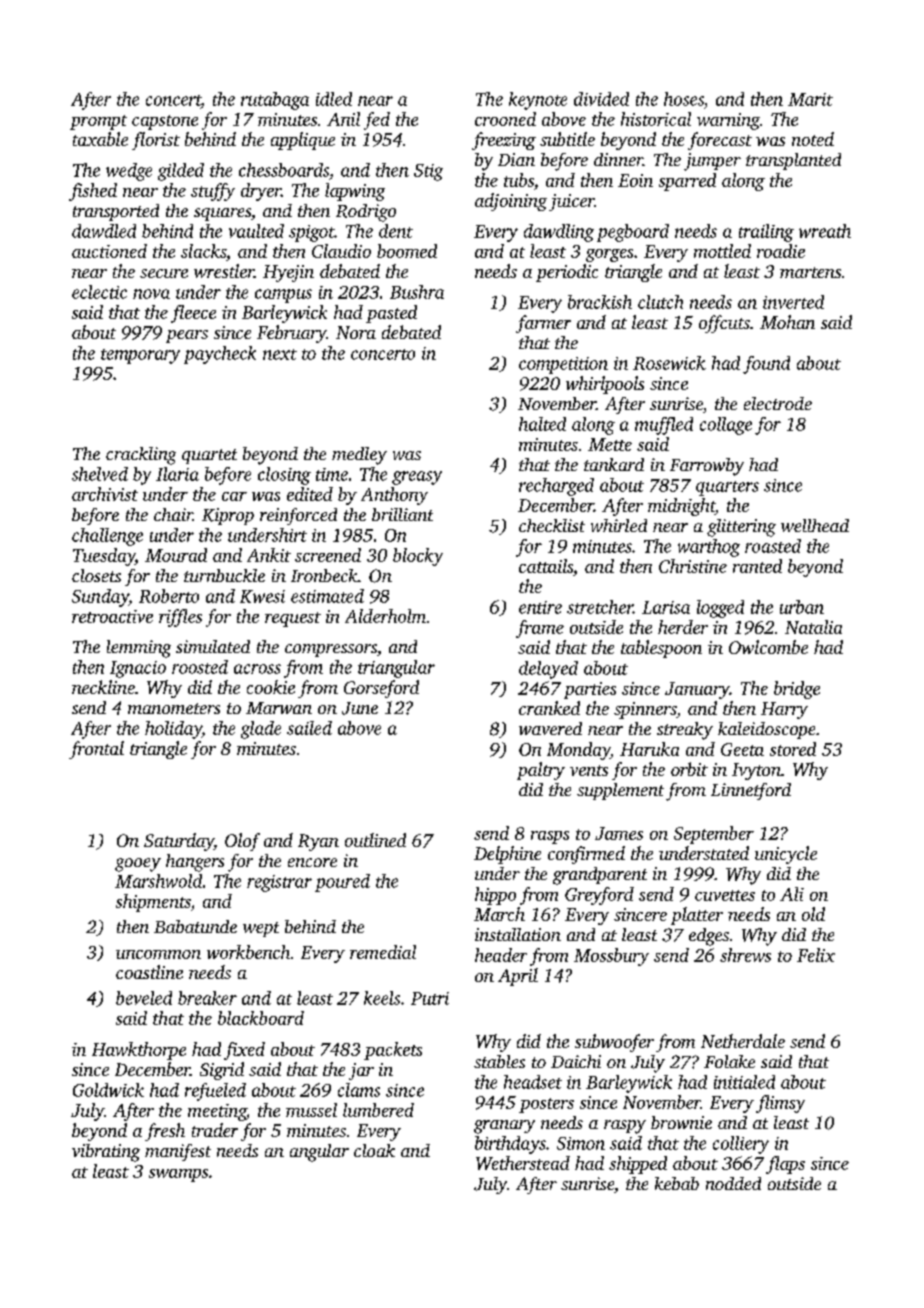 The height and width of the page is (1308, 924). I want to click on challenge, so click(107, 537).
